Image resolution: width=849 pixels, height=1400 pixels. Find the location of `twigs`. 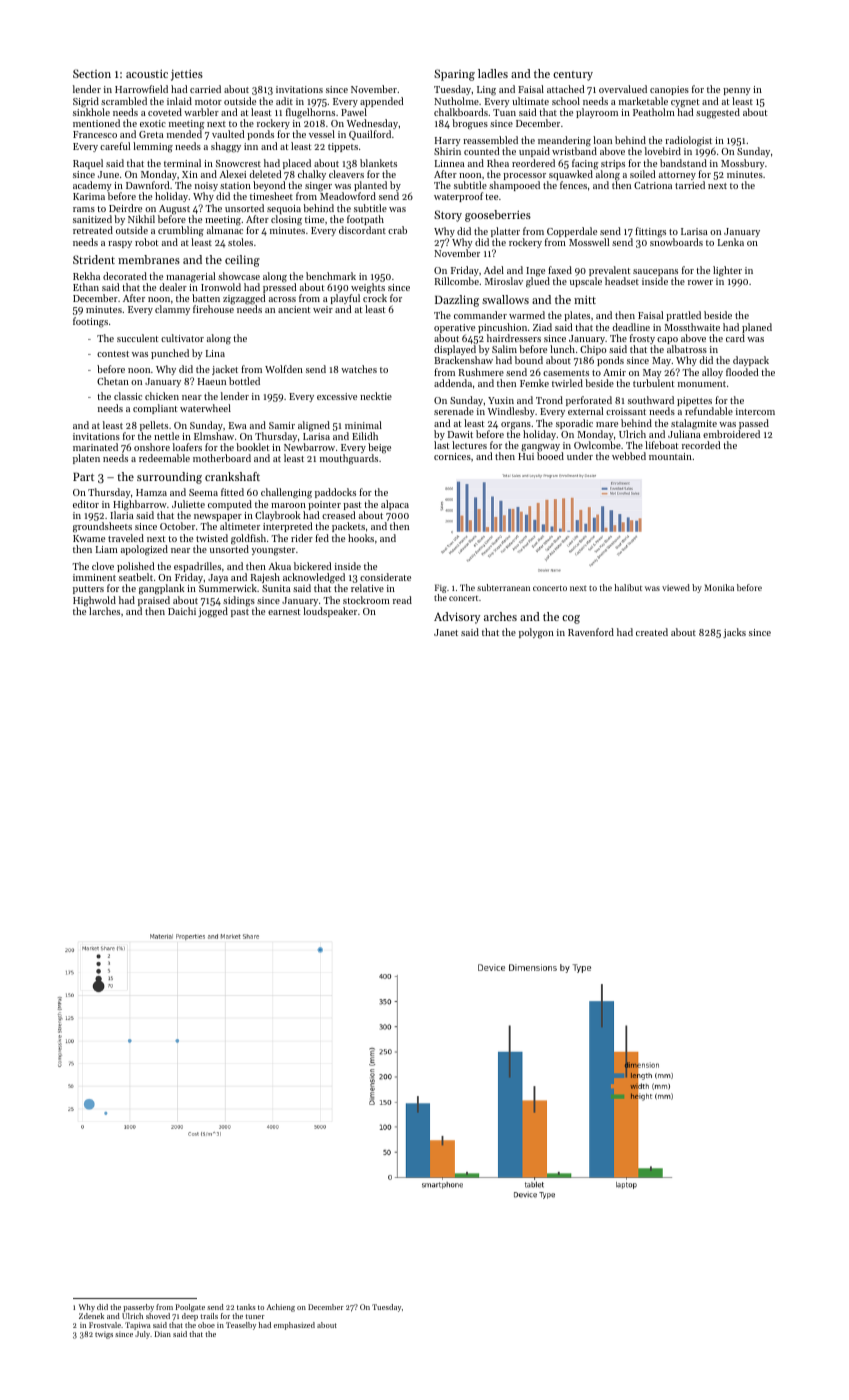

twigs is located at coordinates (104, 1335).
